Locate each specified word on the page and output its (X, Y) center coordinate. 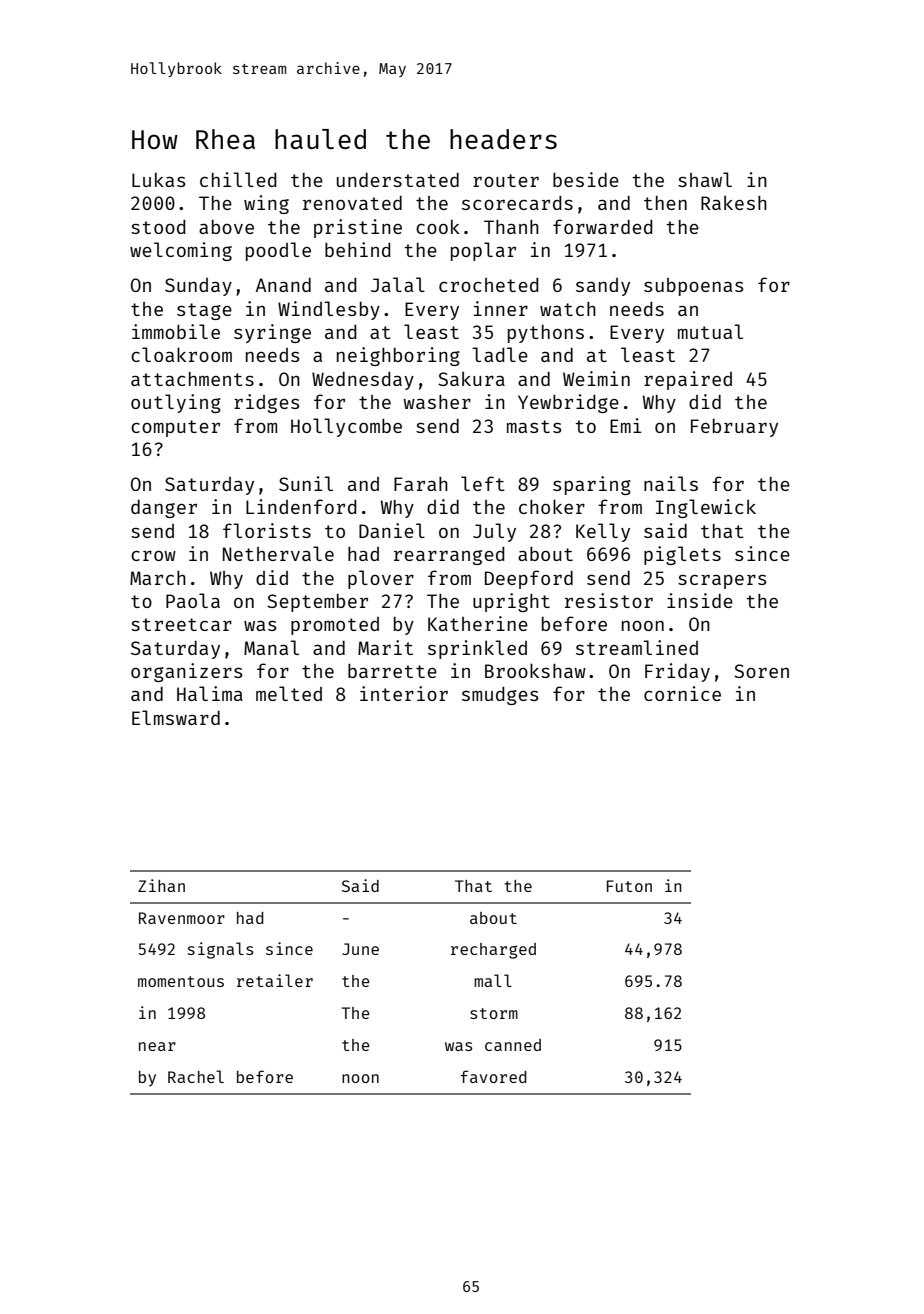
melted (289, 693)
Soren (761, 671)
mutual (710, 331)
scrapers (722, 581)
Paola (193, 600)
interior (404, 693)
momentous (181, 981)
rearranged (449, 556)
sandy (603, 287)
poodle (278, 251)
